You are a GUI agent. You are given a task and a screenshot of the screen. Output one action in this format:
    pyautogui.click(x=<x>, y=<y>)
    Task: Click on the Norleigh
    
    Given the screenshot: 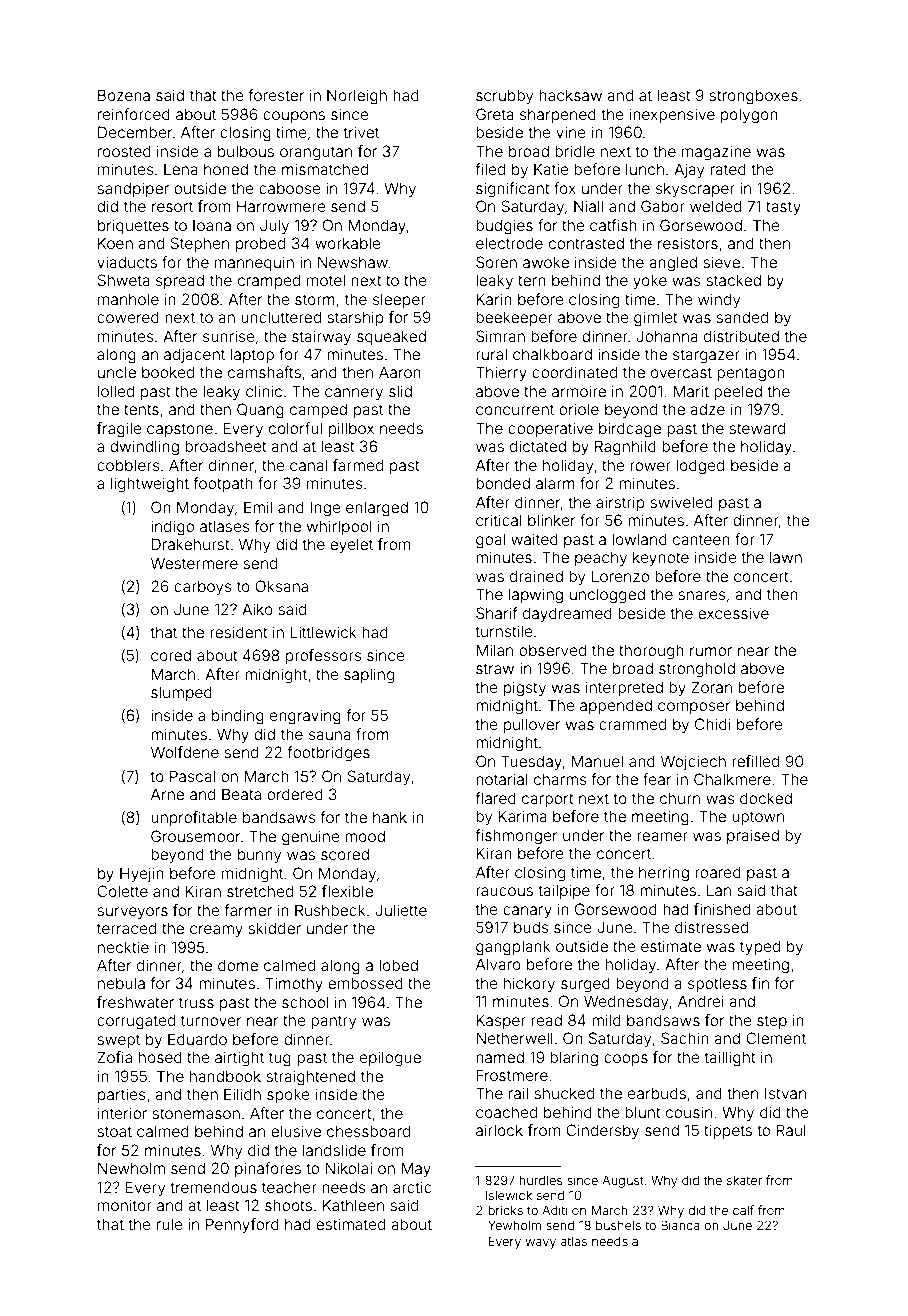 What is the action you would take?
    pyautogui.click(x=357, y=97)
